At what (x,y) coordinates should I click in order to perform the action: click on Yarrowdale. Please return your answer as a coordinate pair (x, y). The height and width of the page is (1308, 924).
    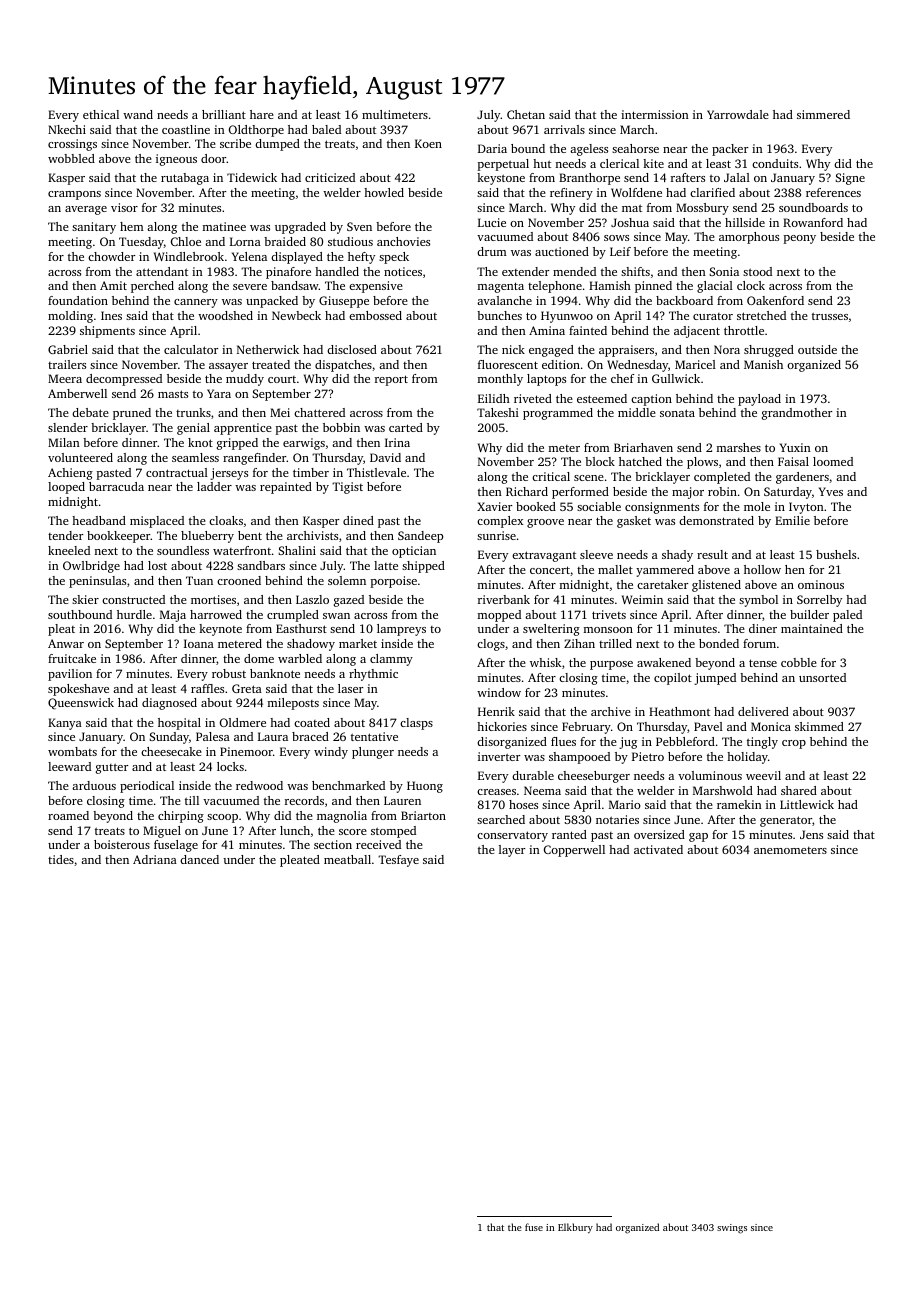
    Looking at the image, I should click on (738, 114).
